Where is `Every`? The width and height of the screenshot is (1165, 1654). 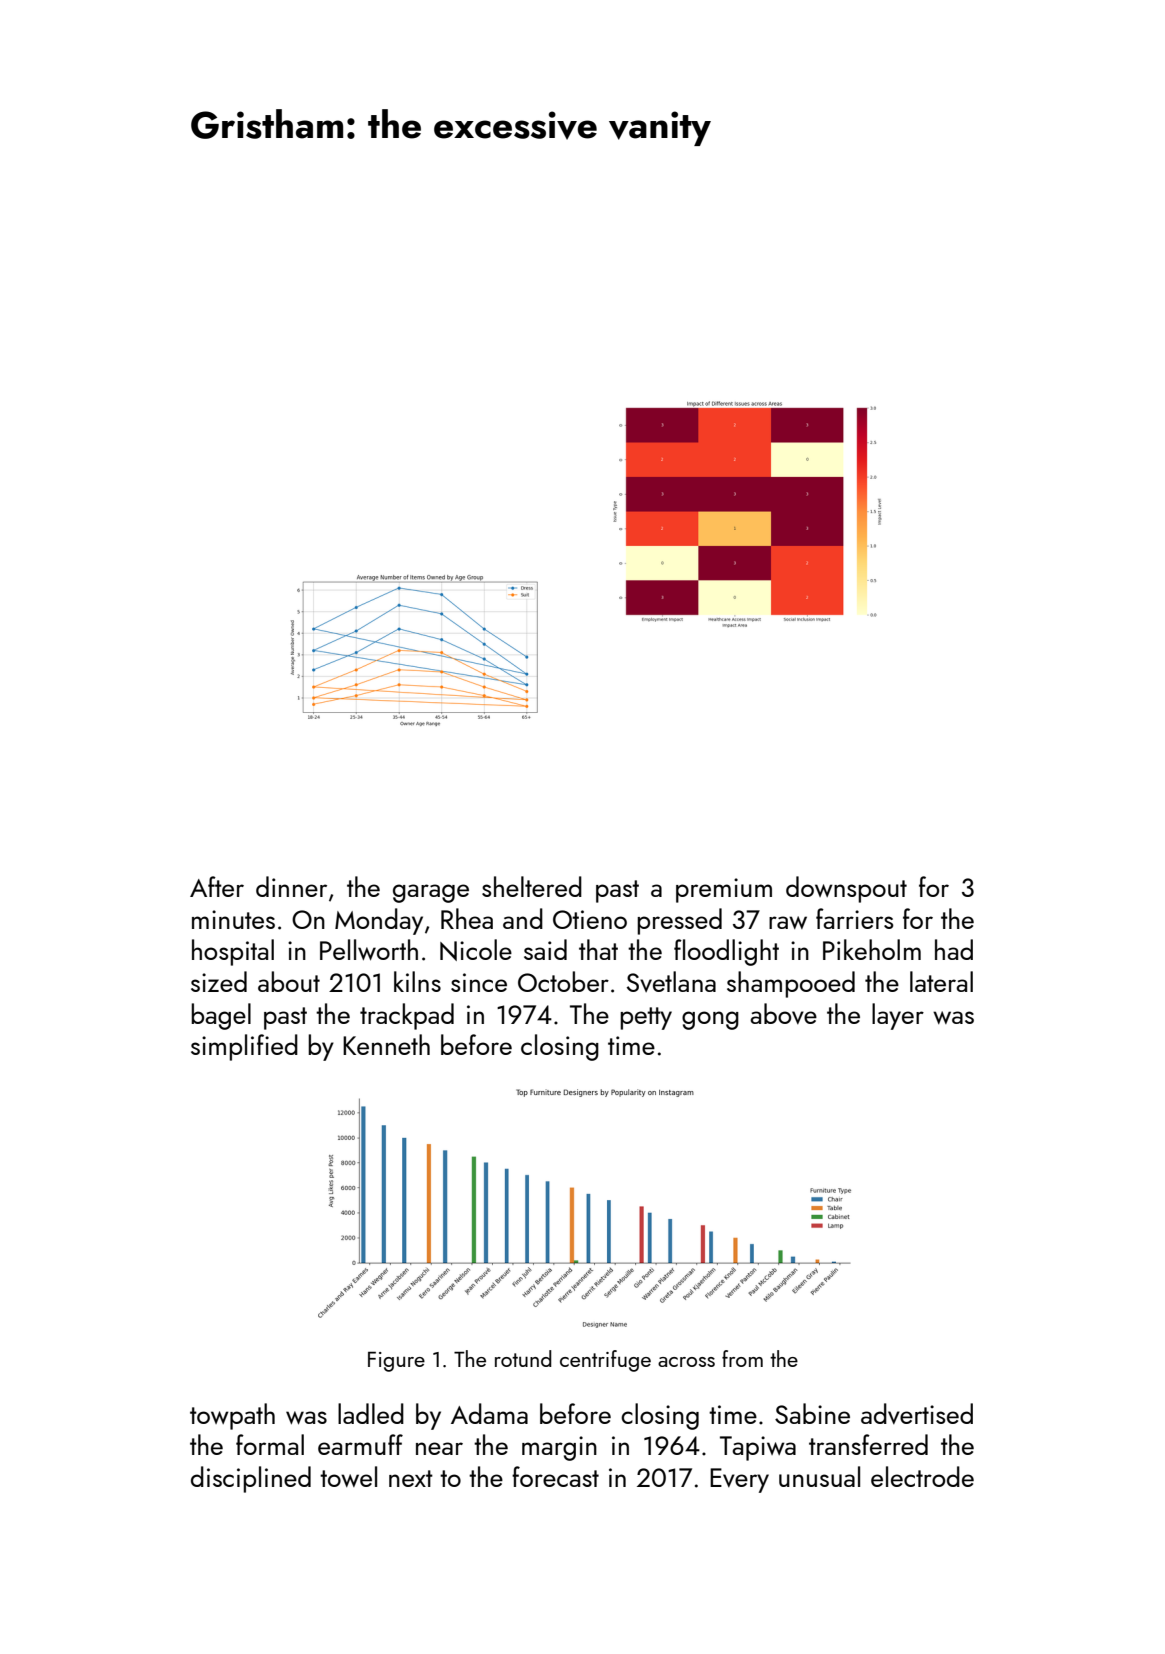 Every is located at coordinates (739, 1480).
